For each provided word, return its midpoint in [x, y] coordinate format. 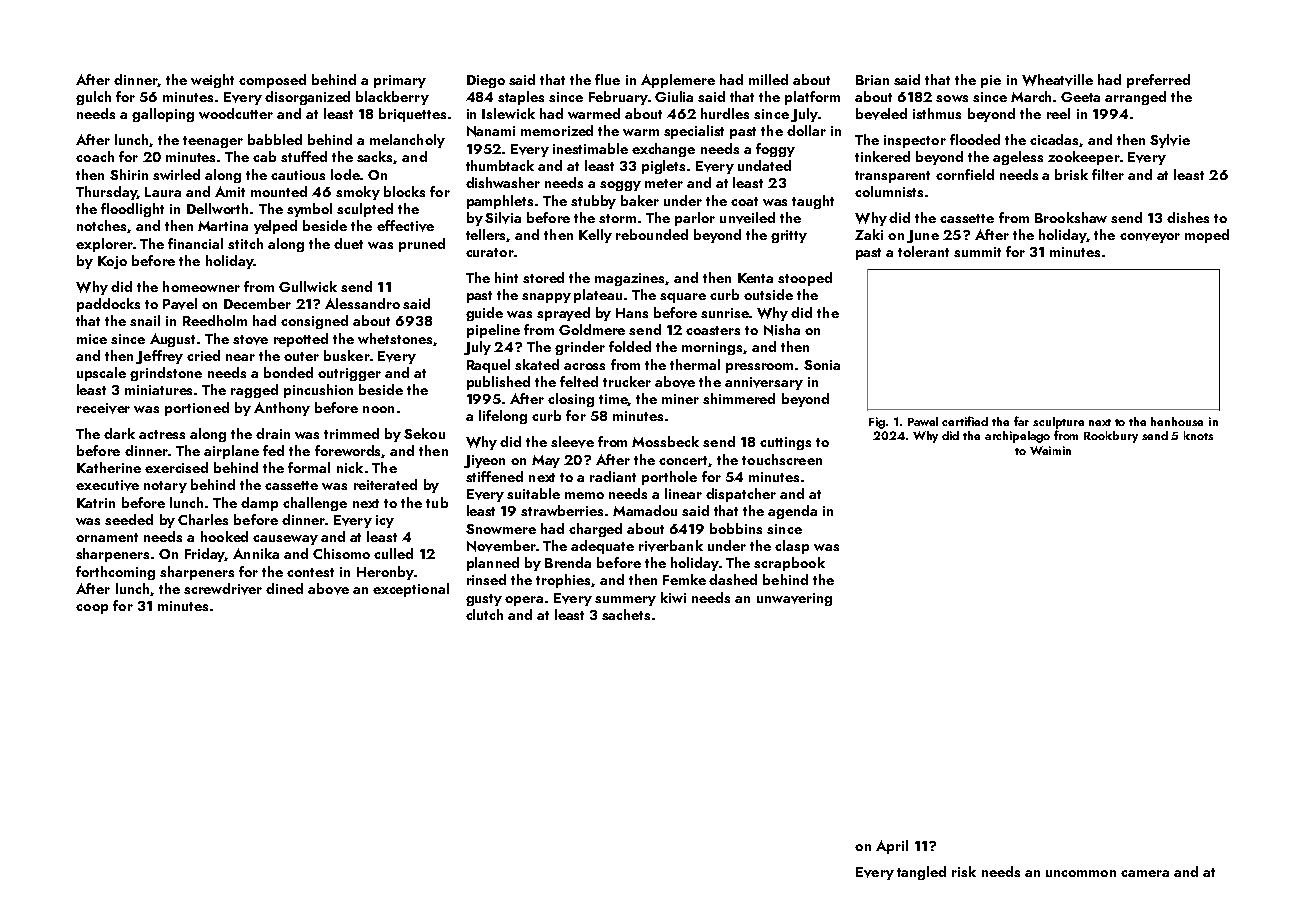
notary [165, 487]
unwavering [794, 599]
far [1021, 421]
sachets [626, 614]
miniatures [158, 390]
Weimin [1050, 450]
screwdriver [223, 589]
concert [684, 461]
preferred [1158, 81]
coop [92, 609]
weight [212, 81]
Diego [486, 81]
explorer [104, 245]
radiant [613, 476]
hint [506, 277]
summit [977, 252]
